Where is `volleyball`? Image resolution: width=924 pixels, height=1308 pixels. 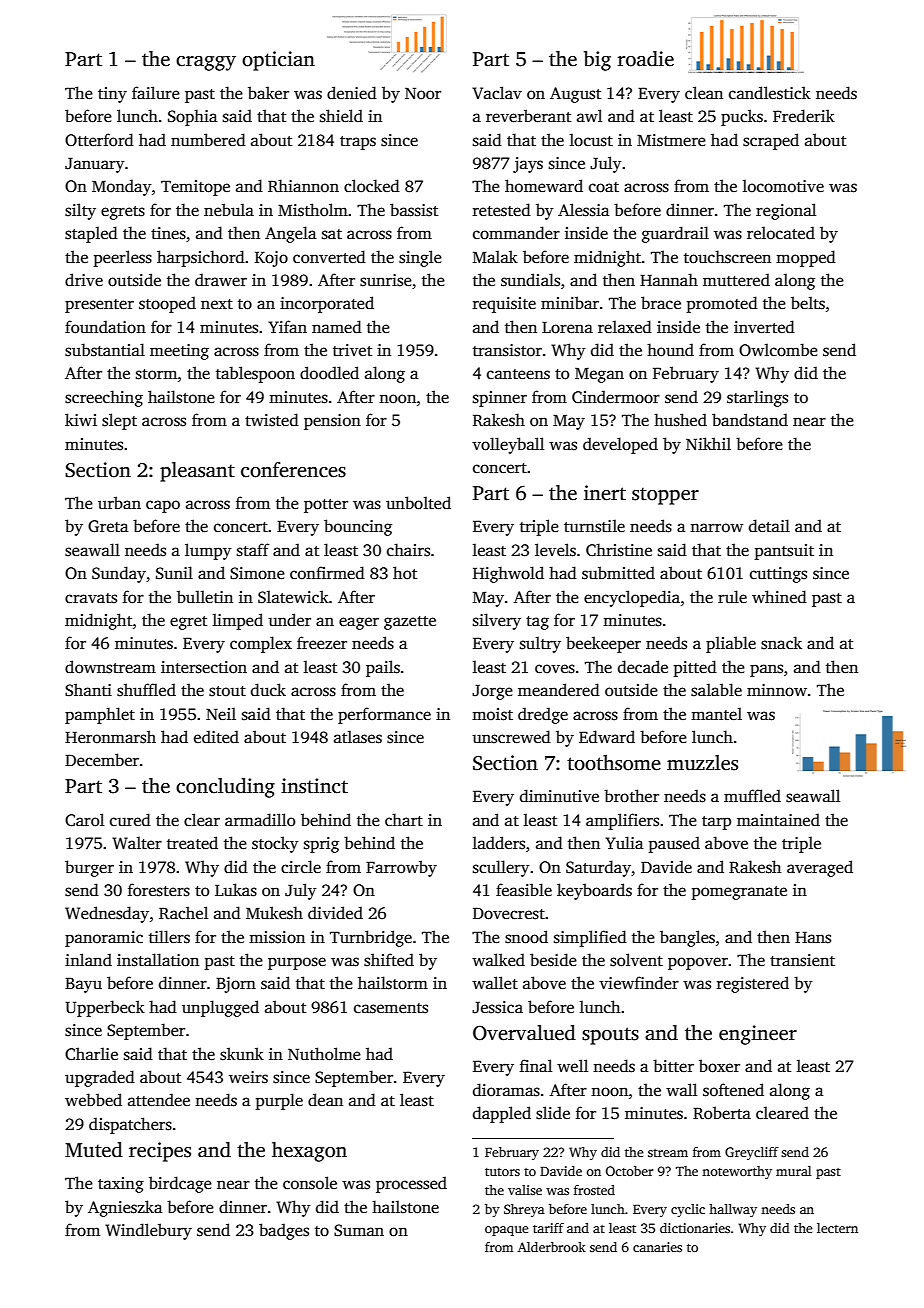
volleyball is located at coordinates (508, 445).
